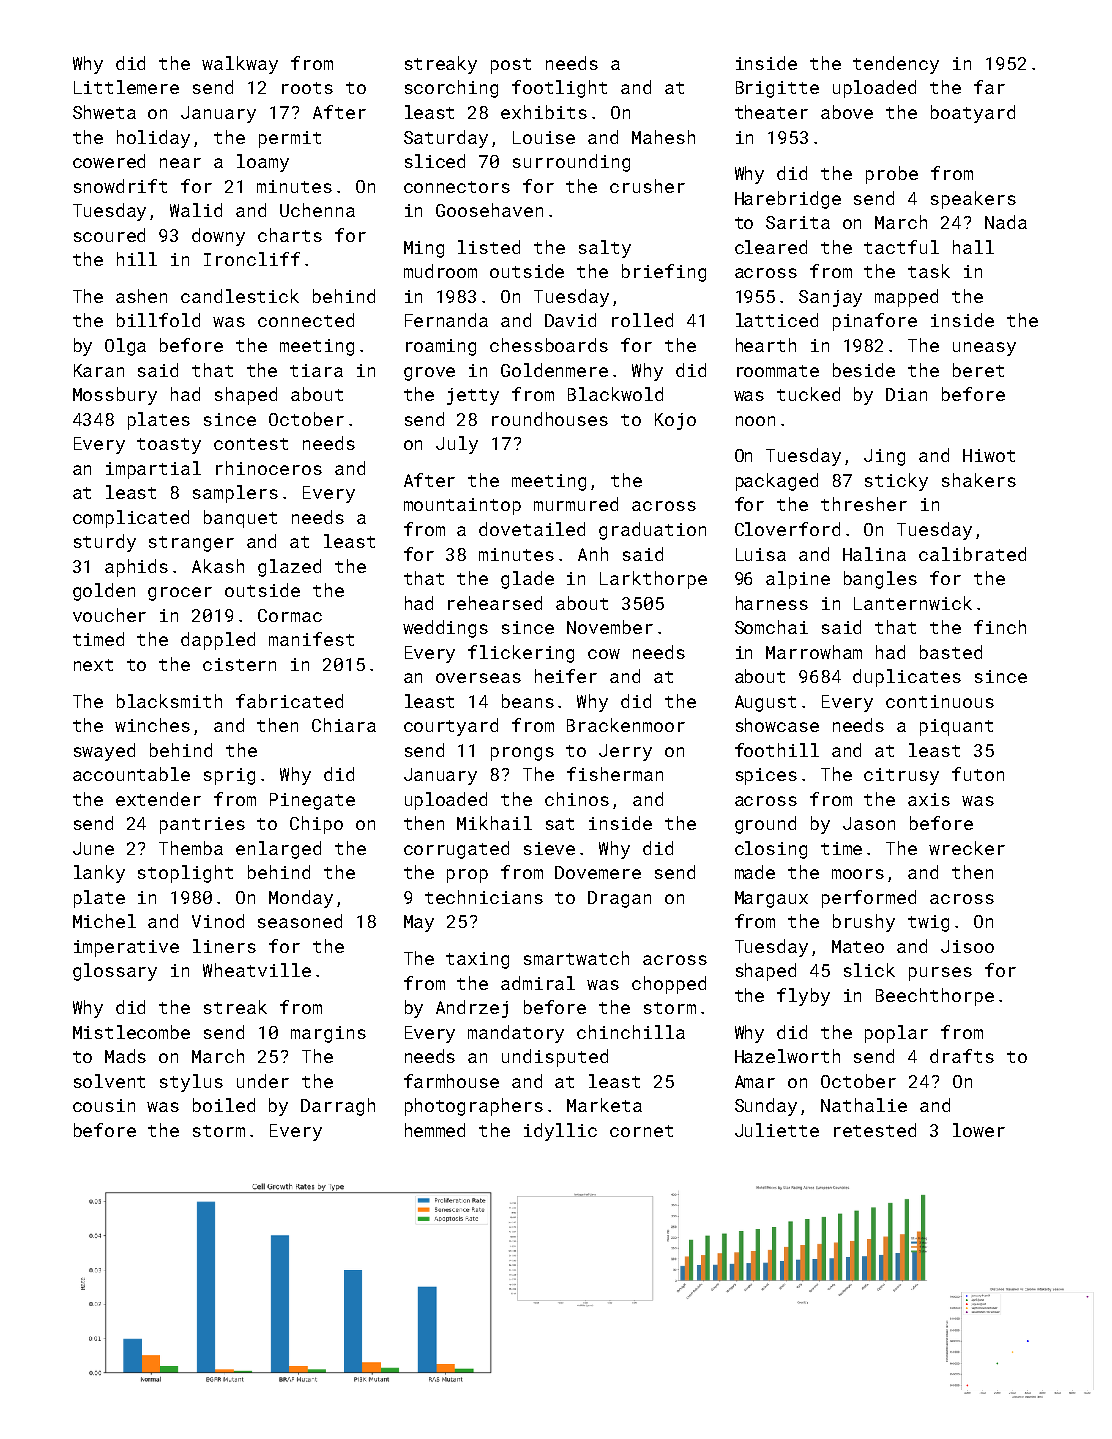 Image resolution: width=1112 pixels, height=1439 pixels. I want to click on contest, so click(251, 444).
